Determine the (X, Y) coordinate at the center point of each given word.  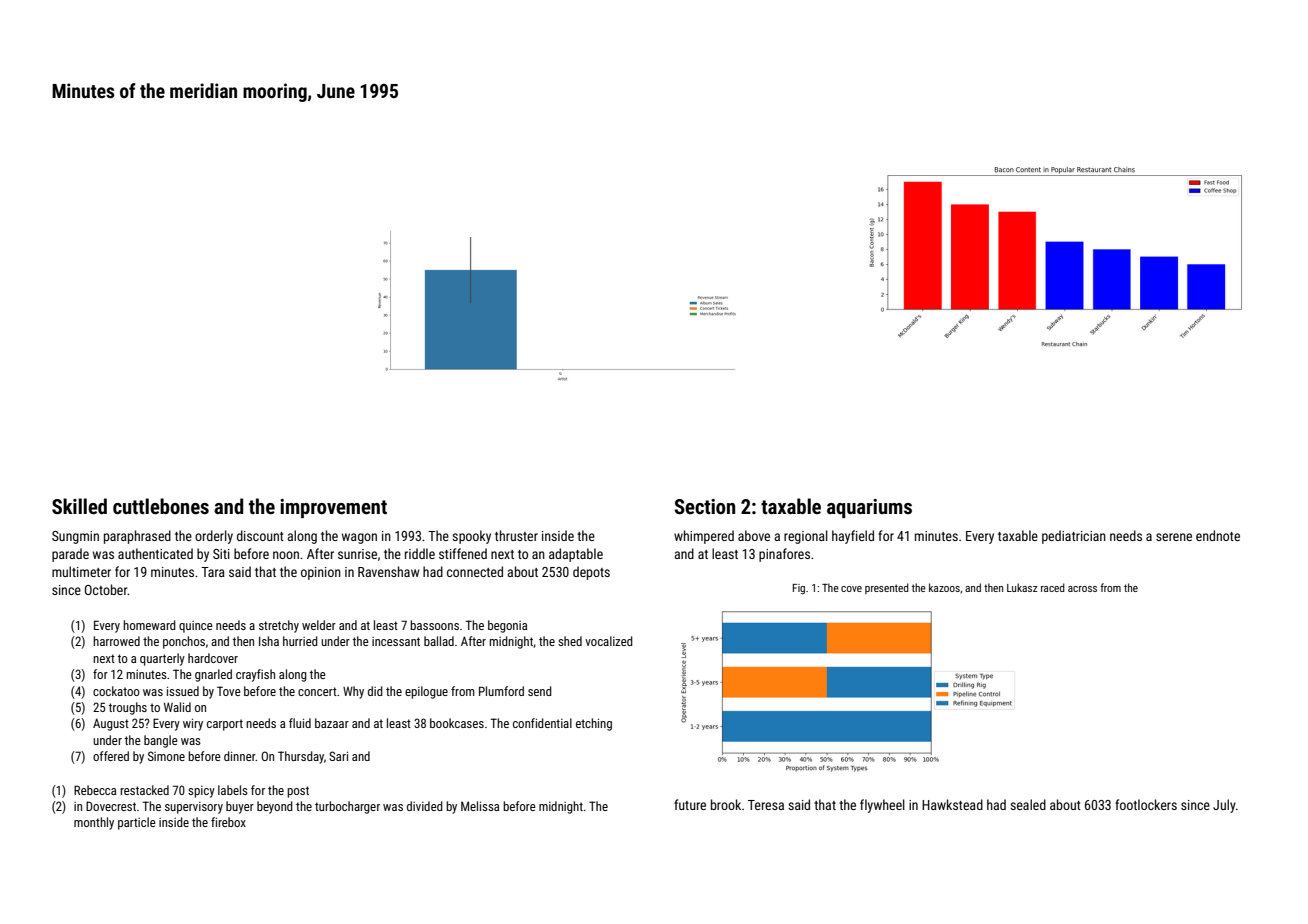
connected (475, 571)
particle (137, 823)
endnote (1218, 535)
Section (704, 506)
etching (594, 724)
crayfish (255, 675)
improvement (333, 508)
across (1082, 589)
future (690, 804)
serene (1174, 537)
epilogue (426, 692)
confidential (542, 723)
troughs (128, 708)
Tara (213, 572)
